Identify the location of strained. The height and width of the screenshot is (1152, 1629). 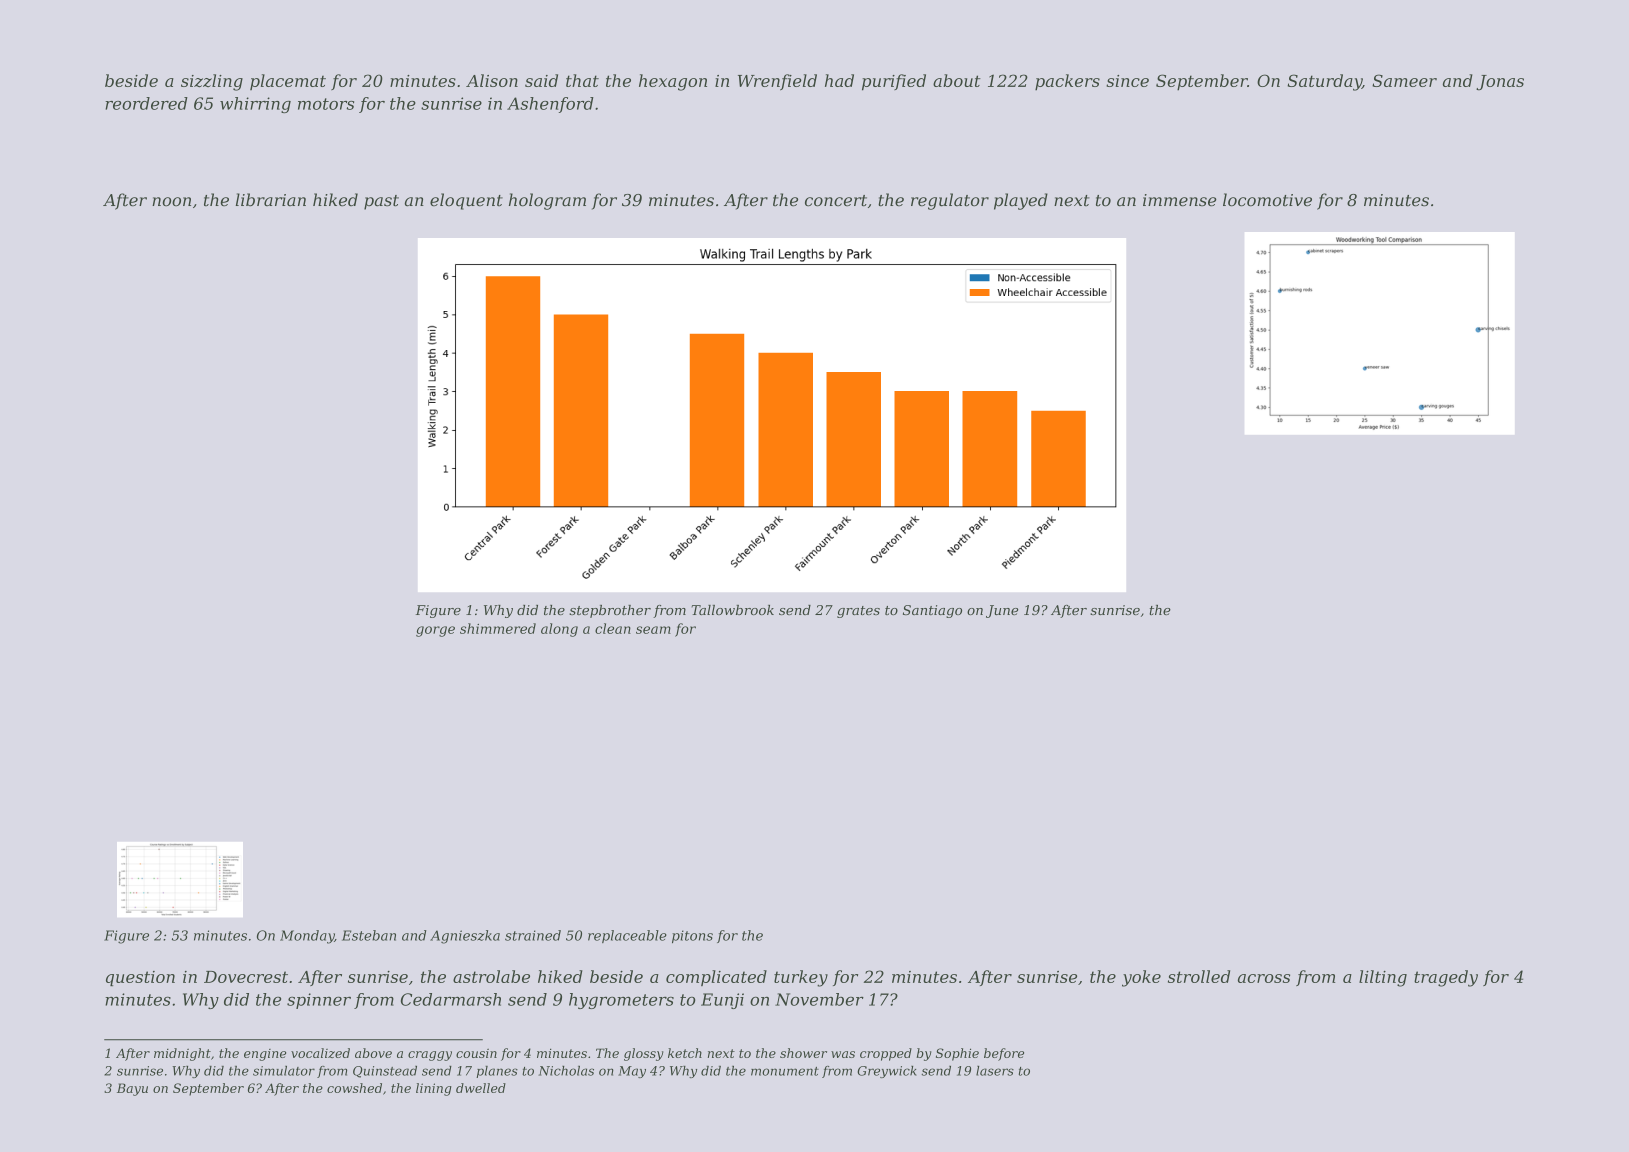
(533, 935).
